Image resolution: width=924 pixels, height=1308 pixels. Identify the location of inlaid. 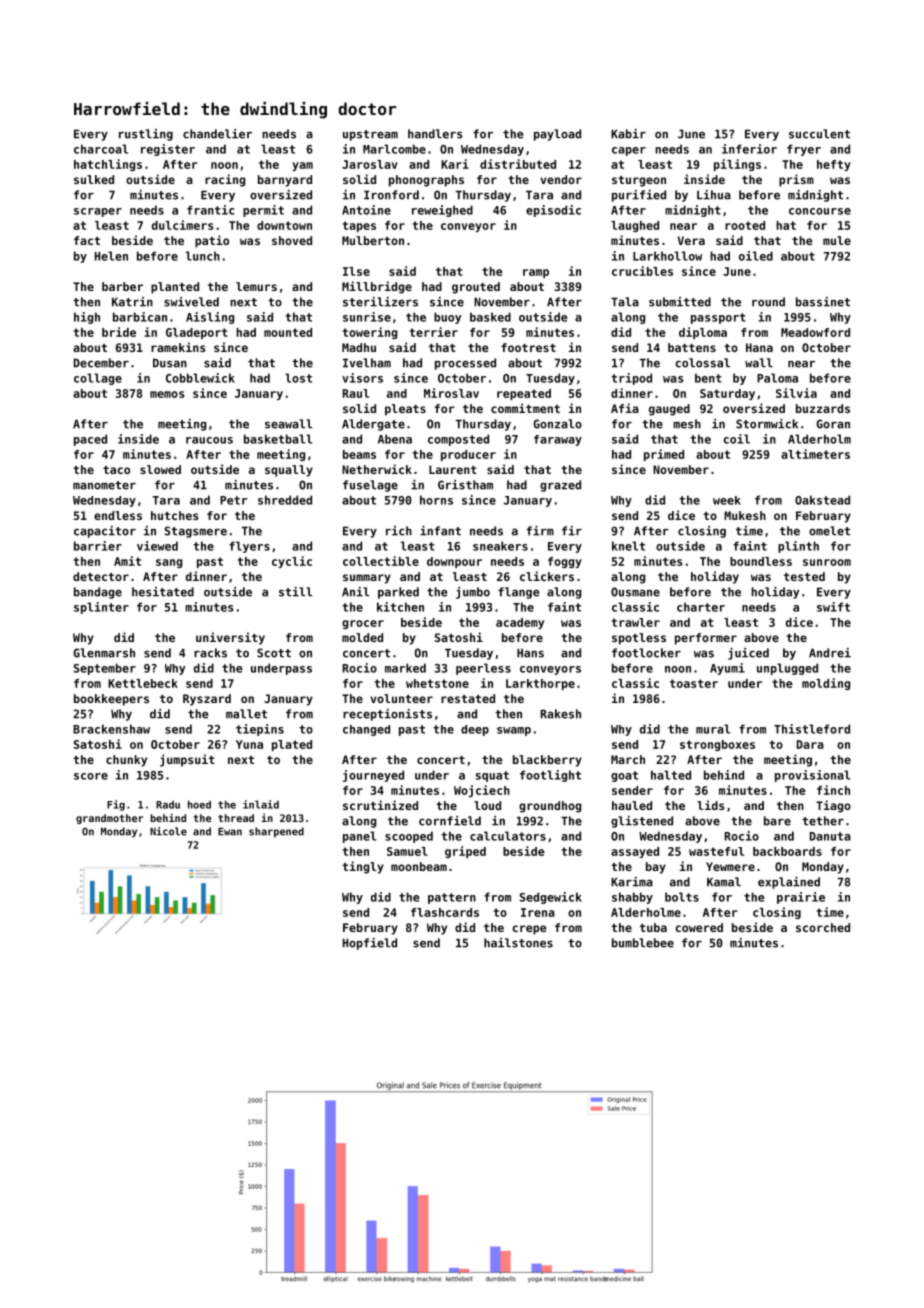
(261, 804).
